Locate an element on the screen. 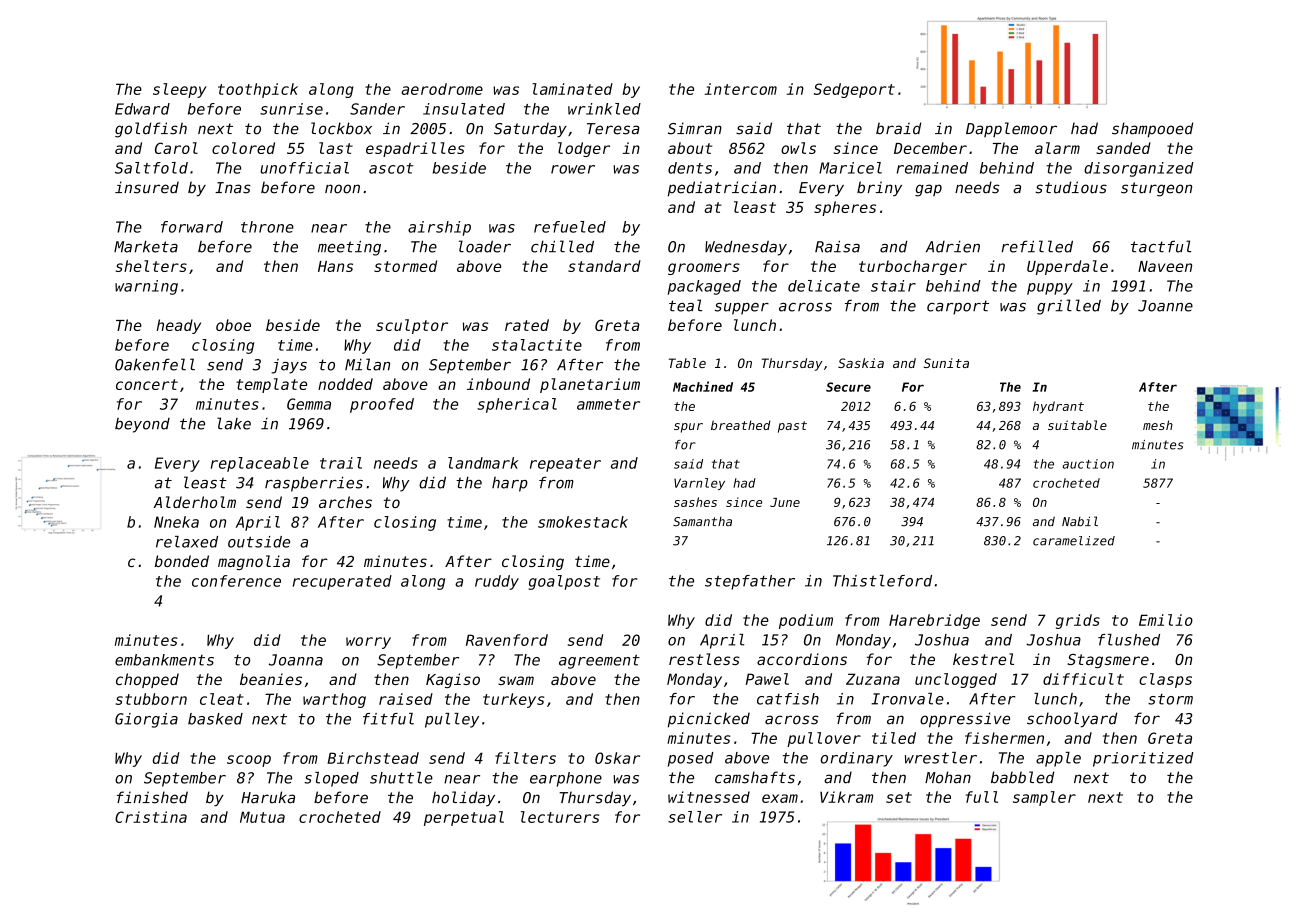 This screenshot has width=1308, height=924. scoop is located at coordinates (249, 761).
